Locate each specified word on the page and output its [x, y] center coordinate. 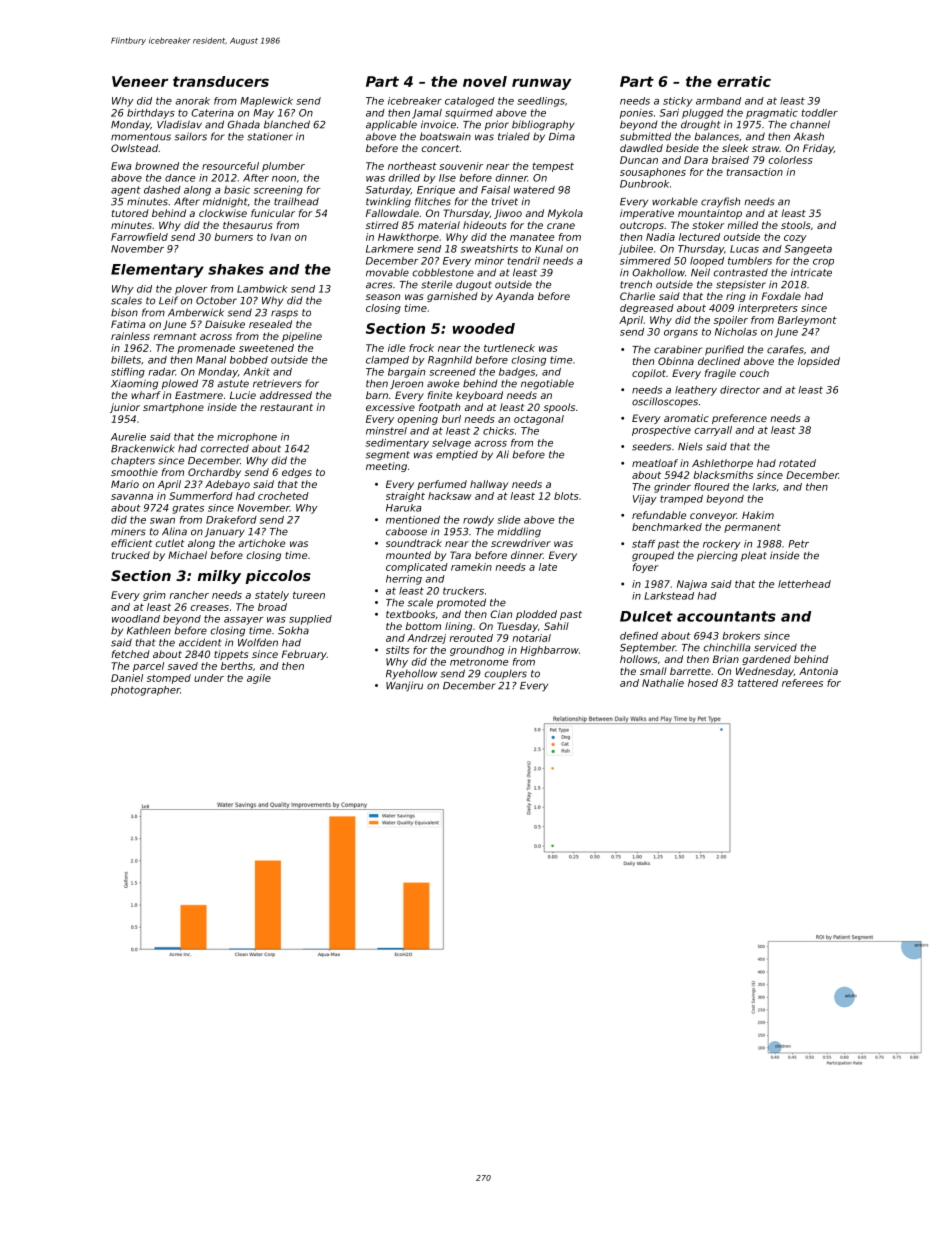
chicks [498, 431]
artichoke [261, 543]
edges [297, 473]
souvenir [461, 166]
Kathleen [149, 630]
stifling [128, 373]
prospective [661, 431]
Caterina [212, 113]
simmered [645, 261]
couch [754, 373]
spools [559, 408]
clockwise [223, 213]
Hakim [758, 515]
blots [566, 496]
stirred [382, 225]
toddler [820, 113]
